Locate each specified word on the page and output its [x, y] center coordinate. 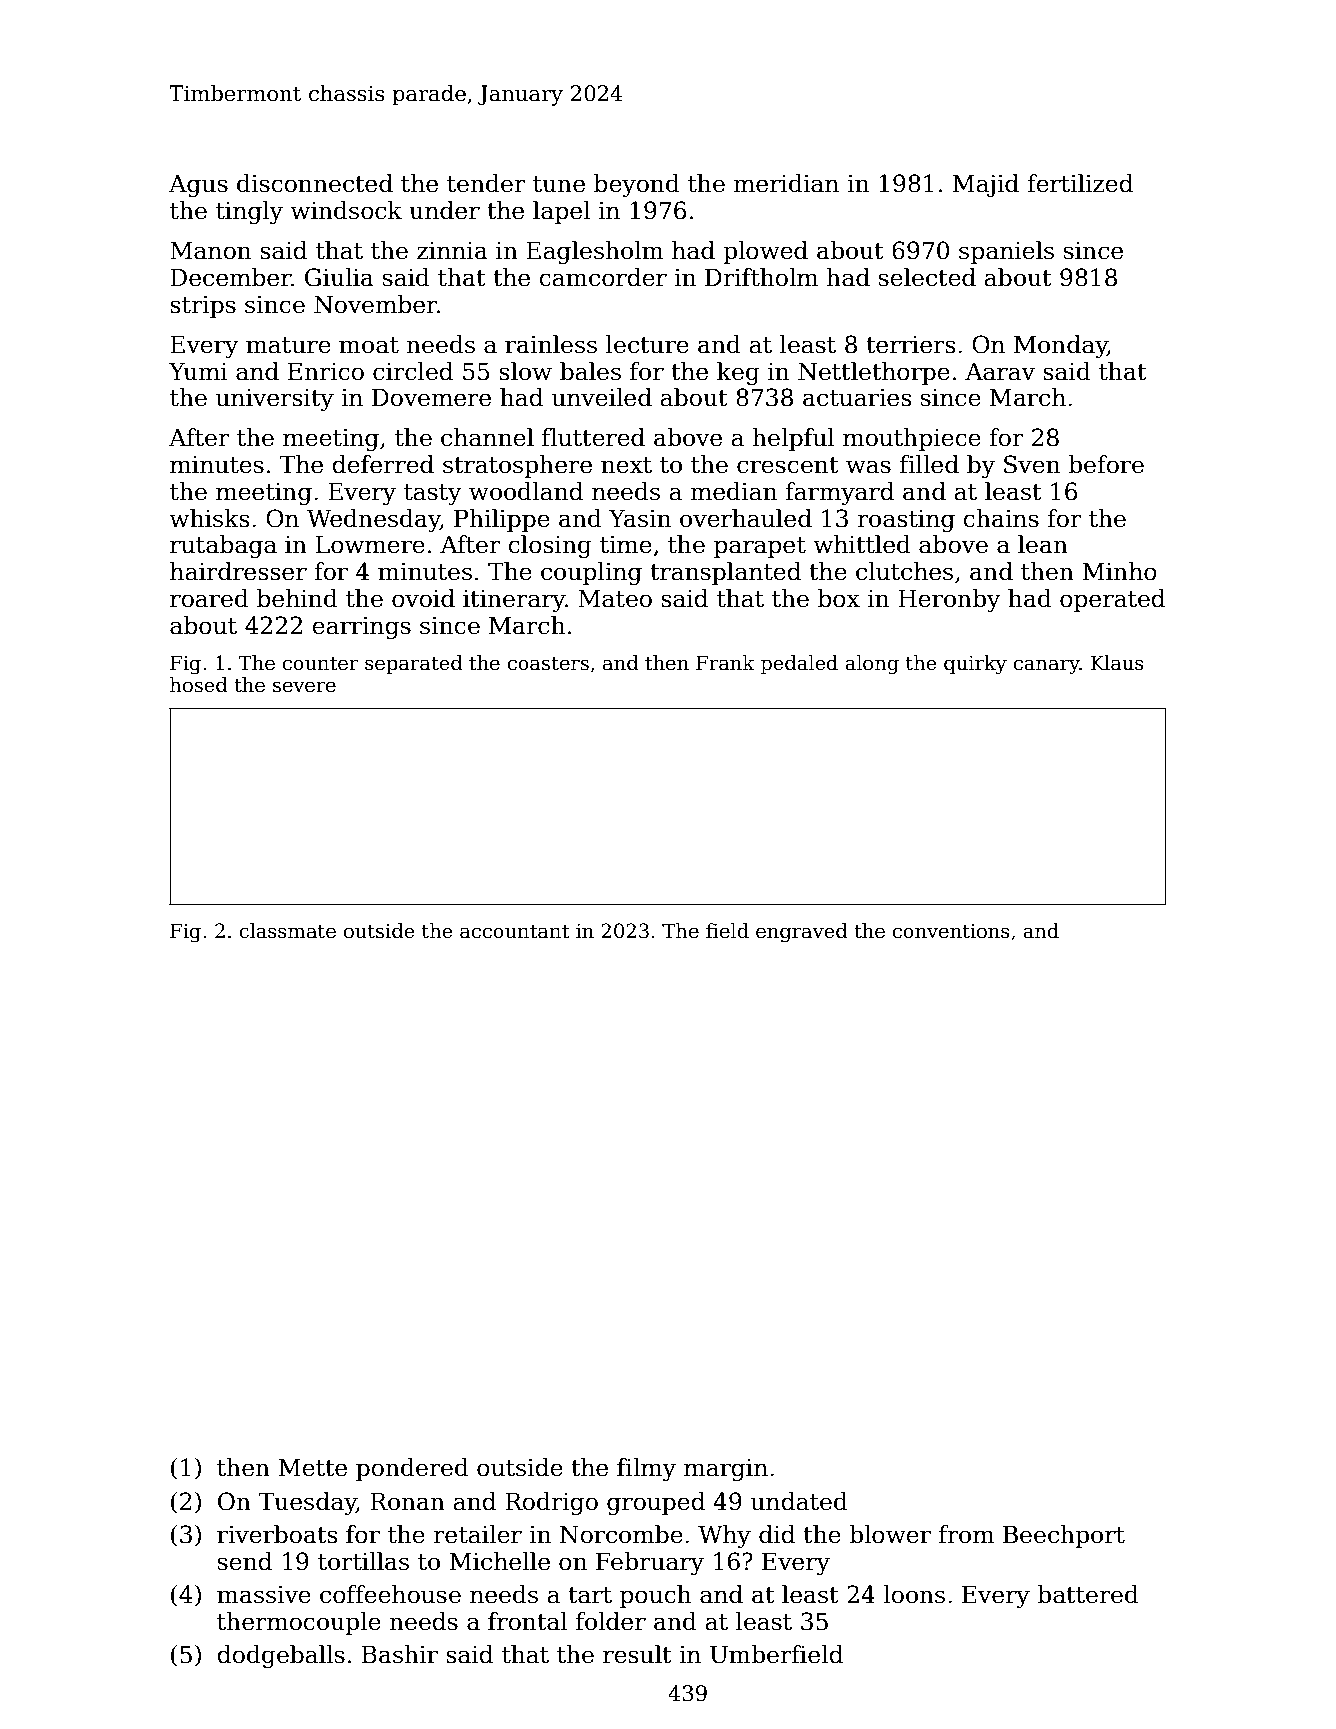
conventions [951, 931]
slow [525, 371]
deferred [383, 464]
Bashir [400, 1654]
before [1106, 464]
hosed [199, 685]
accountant [515, 932]
